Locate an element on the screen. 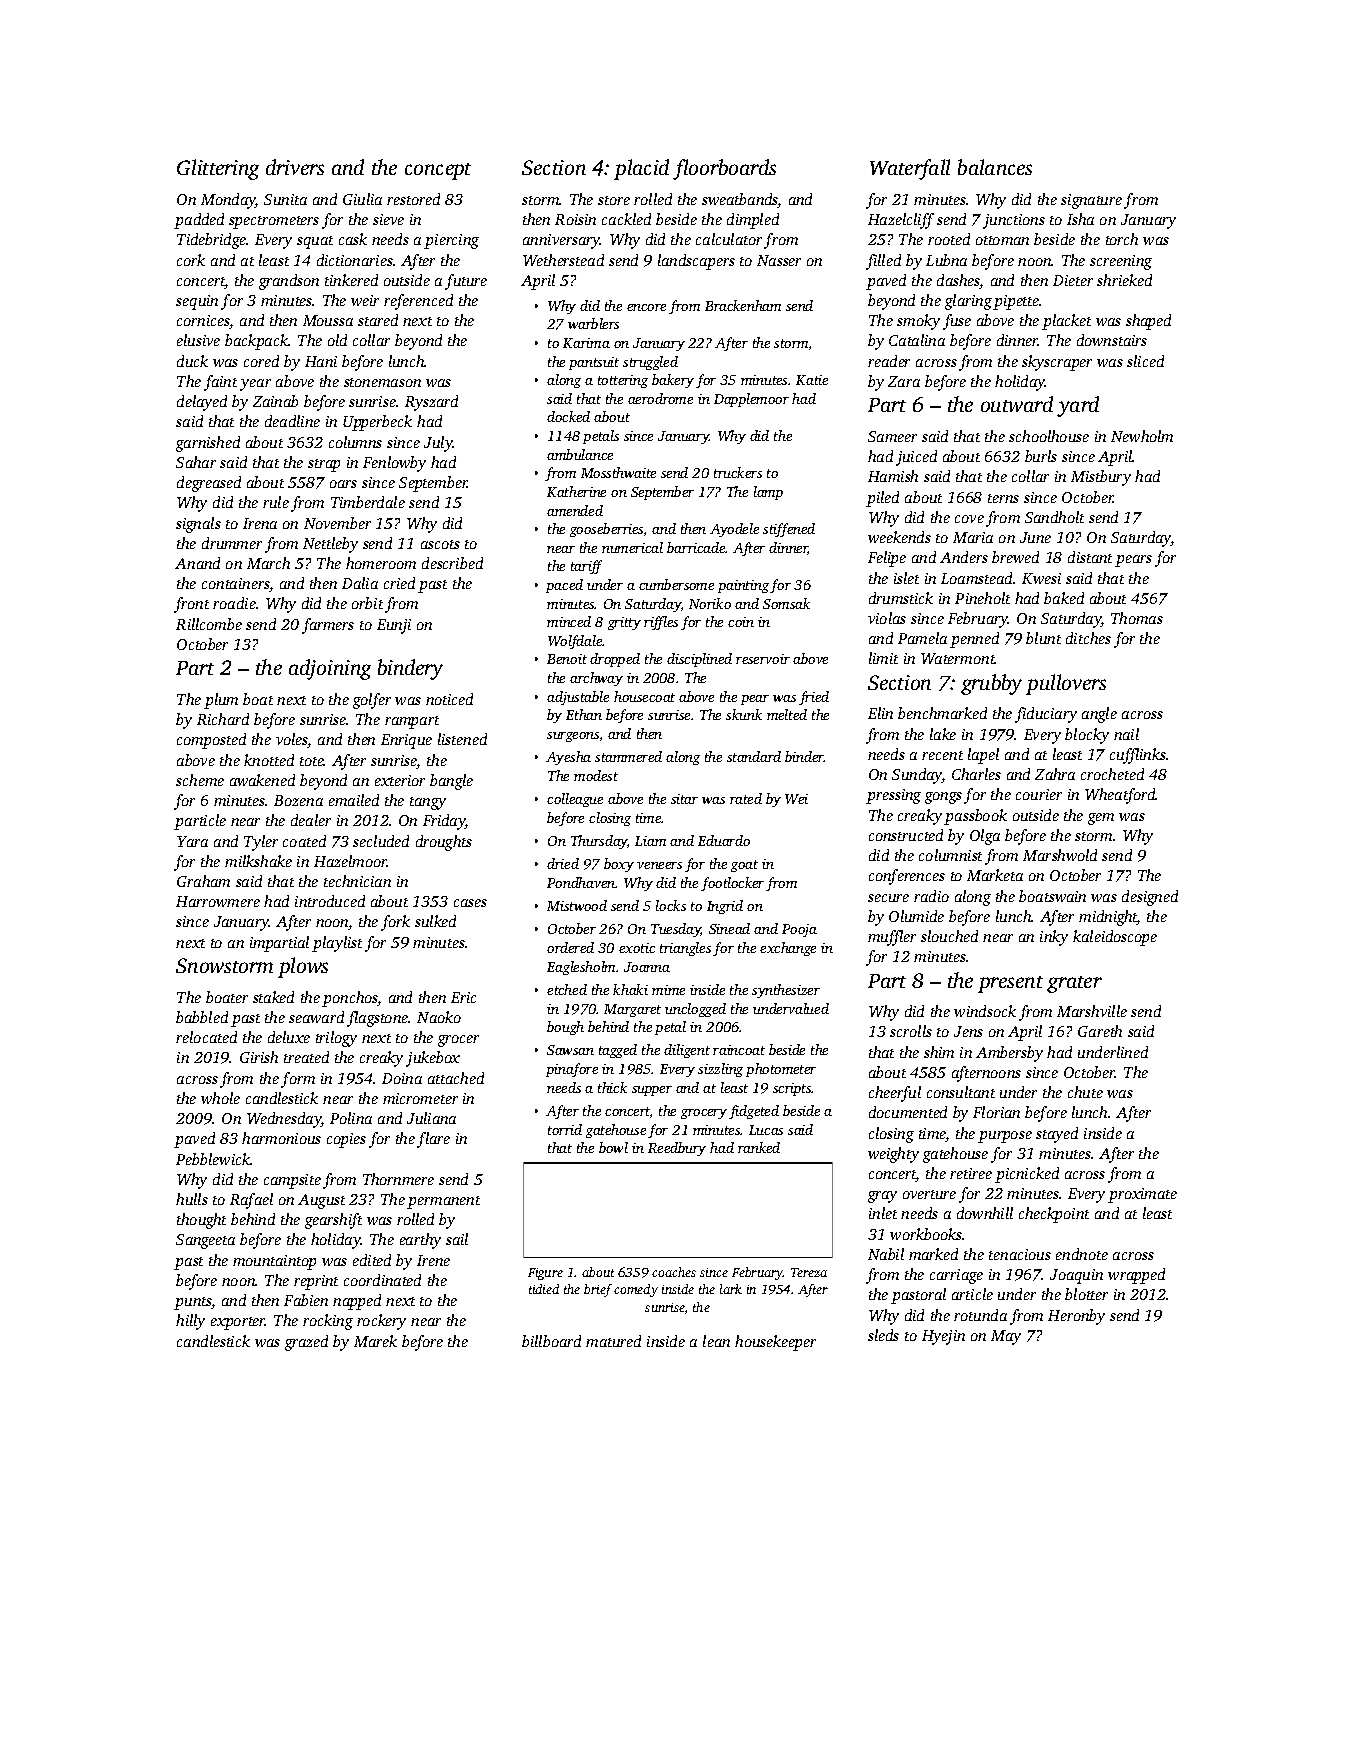 The width and height of the screenshot is (1356, 1754). etched is located at coordinates (567, 989).
